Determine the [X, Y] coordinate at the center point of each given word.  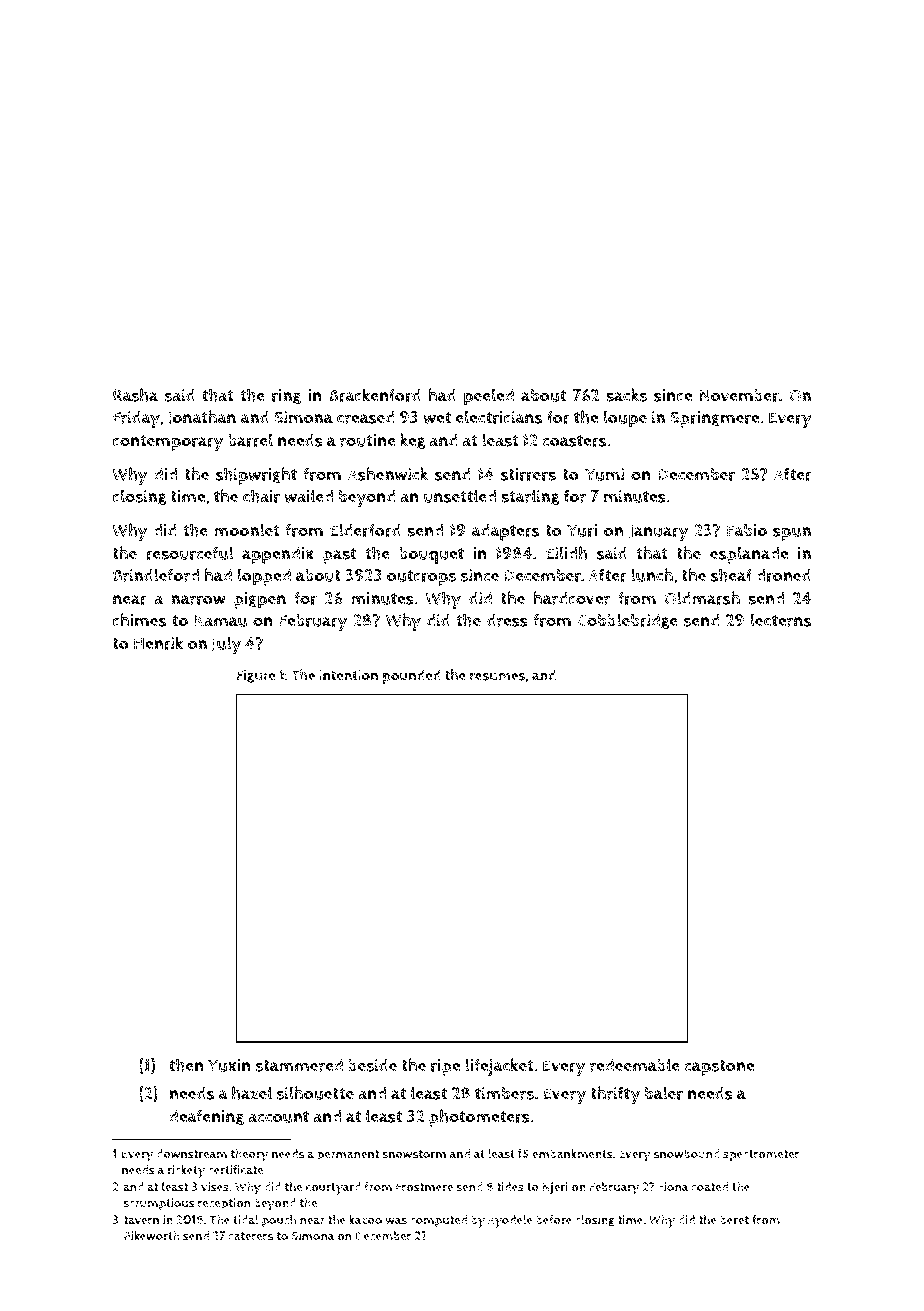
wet [437, 418]
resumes [497, 677]
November [739, 395]
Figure [255, 676]
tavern [141, 1220]
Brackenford [375, 395]
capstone [719, 1068]
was [396, 1221]
